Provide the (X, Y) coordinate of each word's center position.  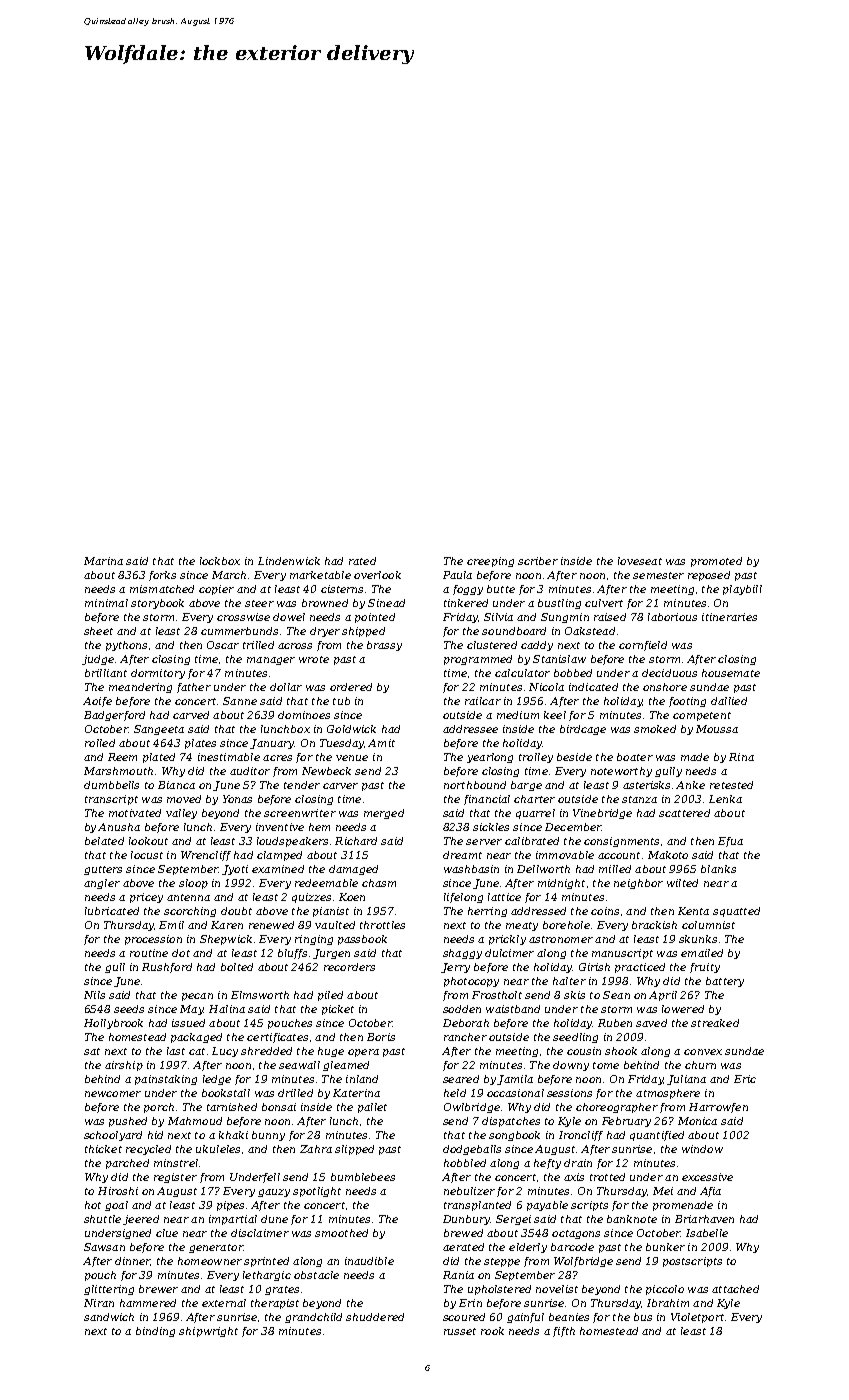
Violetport (697, 1318)
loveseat (640, 561)
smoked (655, 729)
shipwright (208, 1332)
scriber (538, 561)
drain (578, 1163)
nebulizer (469, 1191)
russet (460, 1331)
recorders (349, 967)
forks (162, 576)
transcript (111, 800)
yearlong (490, 758)
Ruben (615, 1023)
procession (153, 940)
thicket (103, 1149)
